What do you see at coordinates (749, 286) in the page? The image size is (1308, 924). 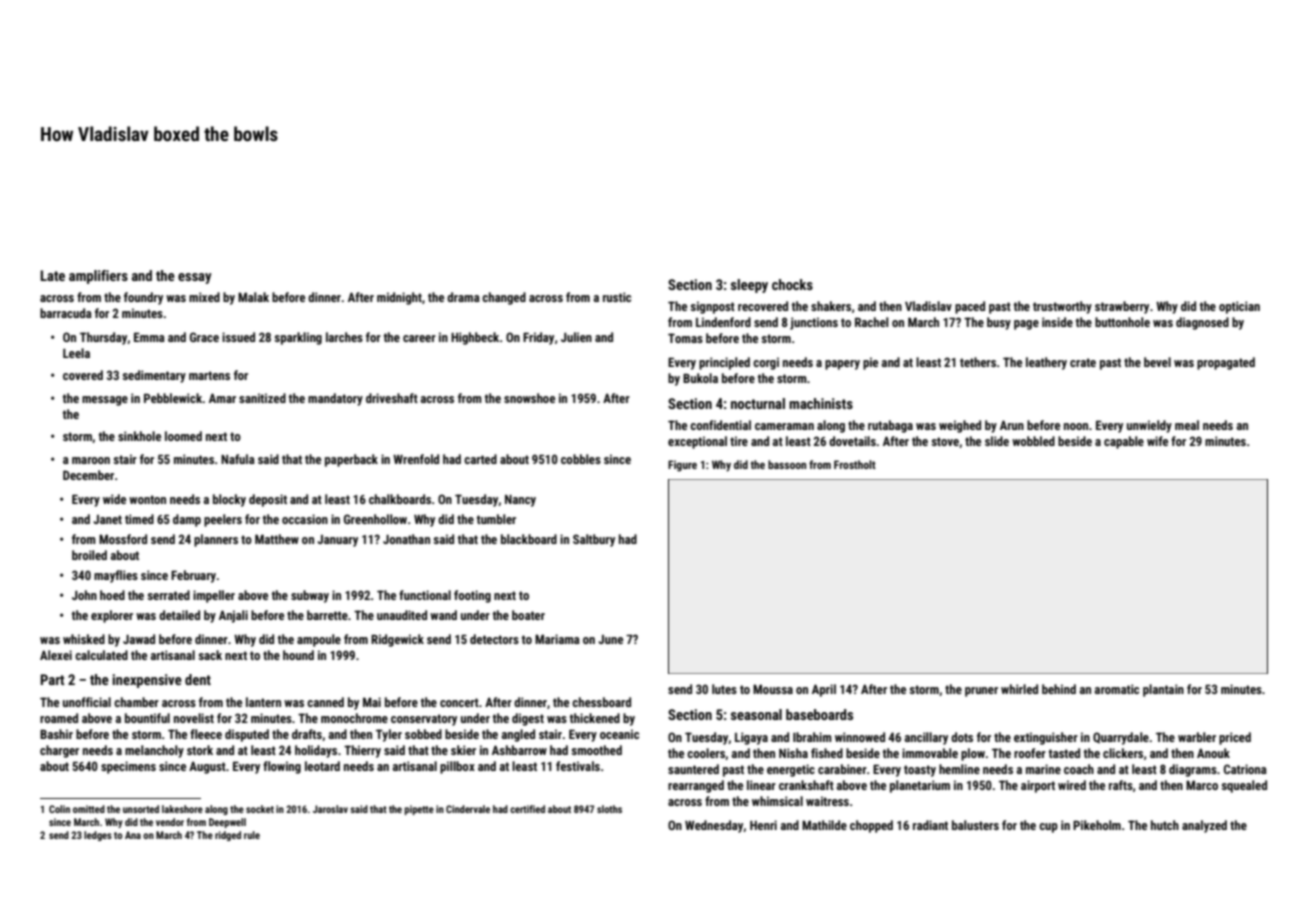 I see `sleepy` at bounding box center [749, 286].
